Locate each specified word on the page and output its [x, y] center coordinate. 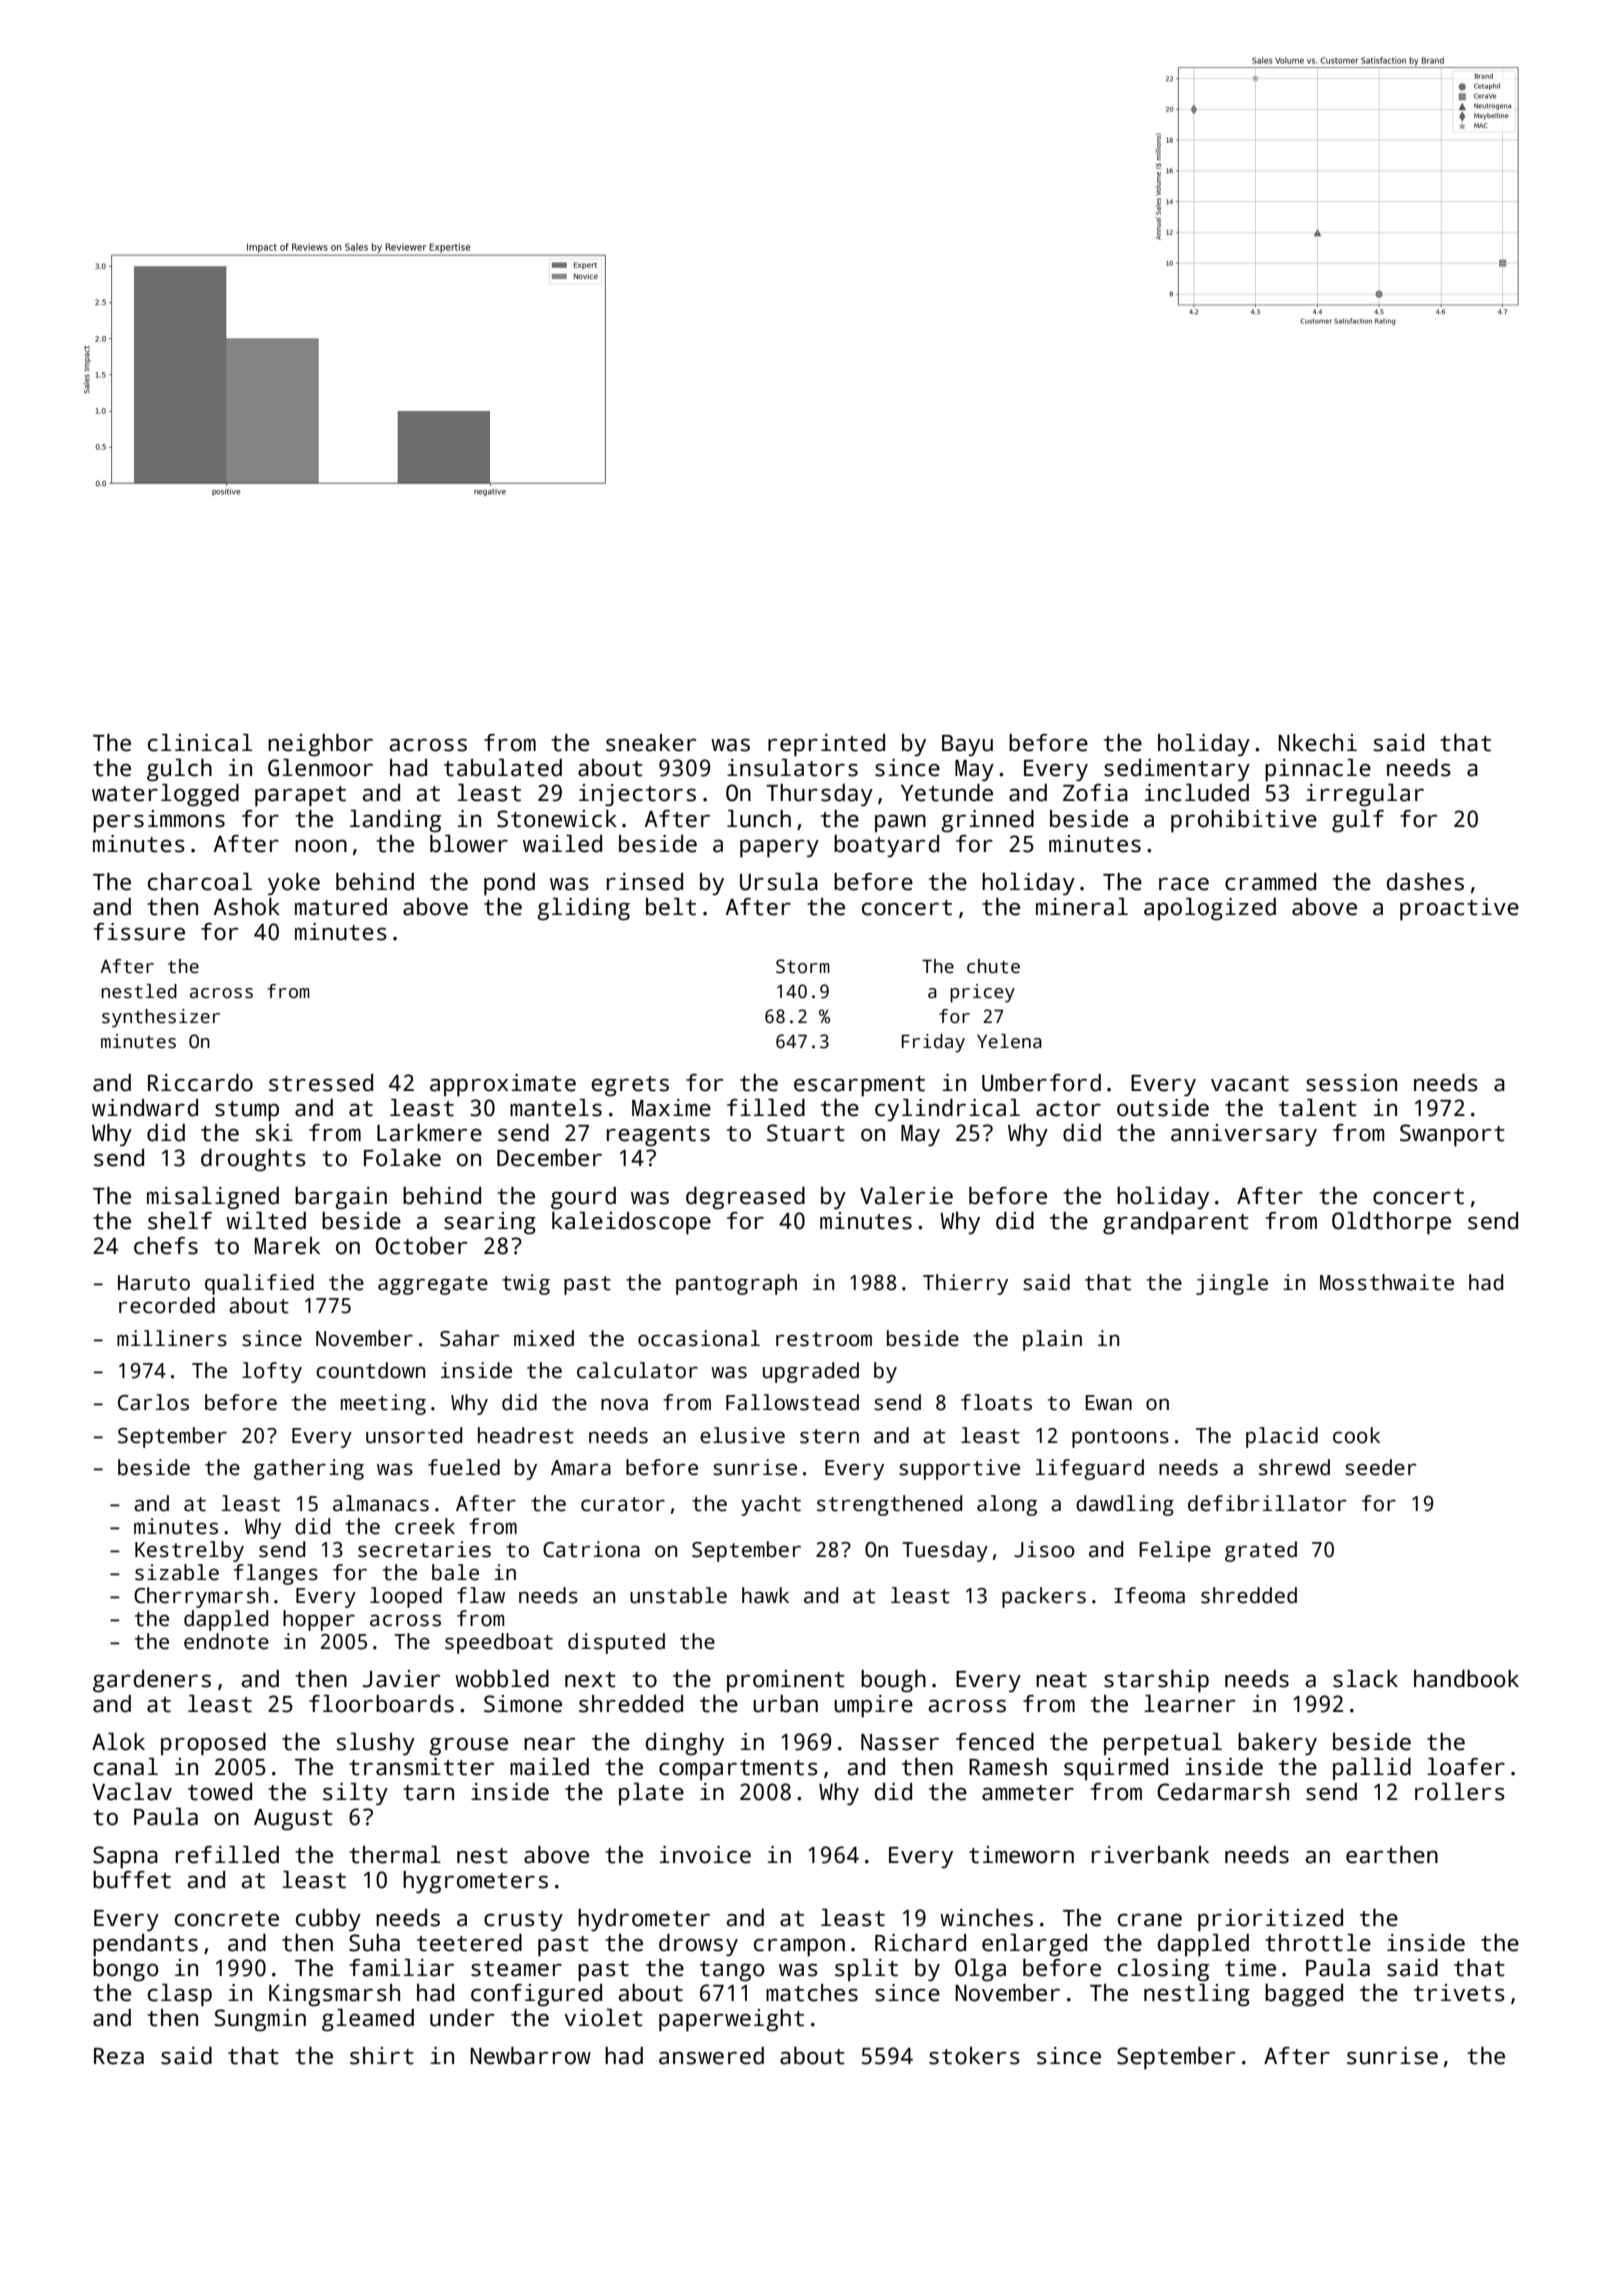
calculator [637, 1370]
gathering [309, 1469]
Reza [119, 2056]
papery [779, 848]
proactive [1459, 909]
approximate [503, 1085]
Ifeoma [1149, 1595]
